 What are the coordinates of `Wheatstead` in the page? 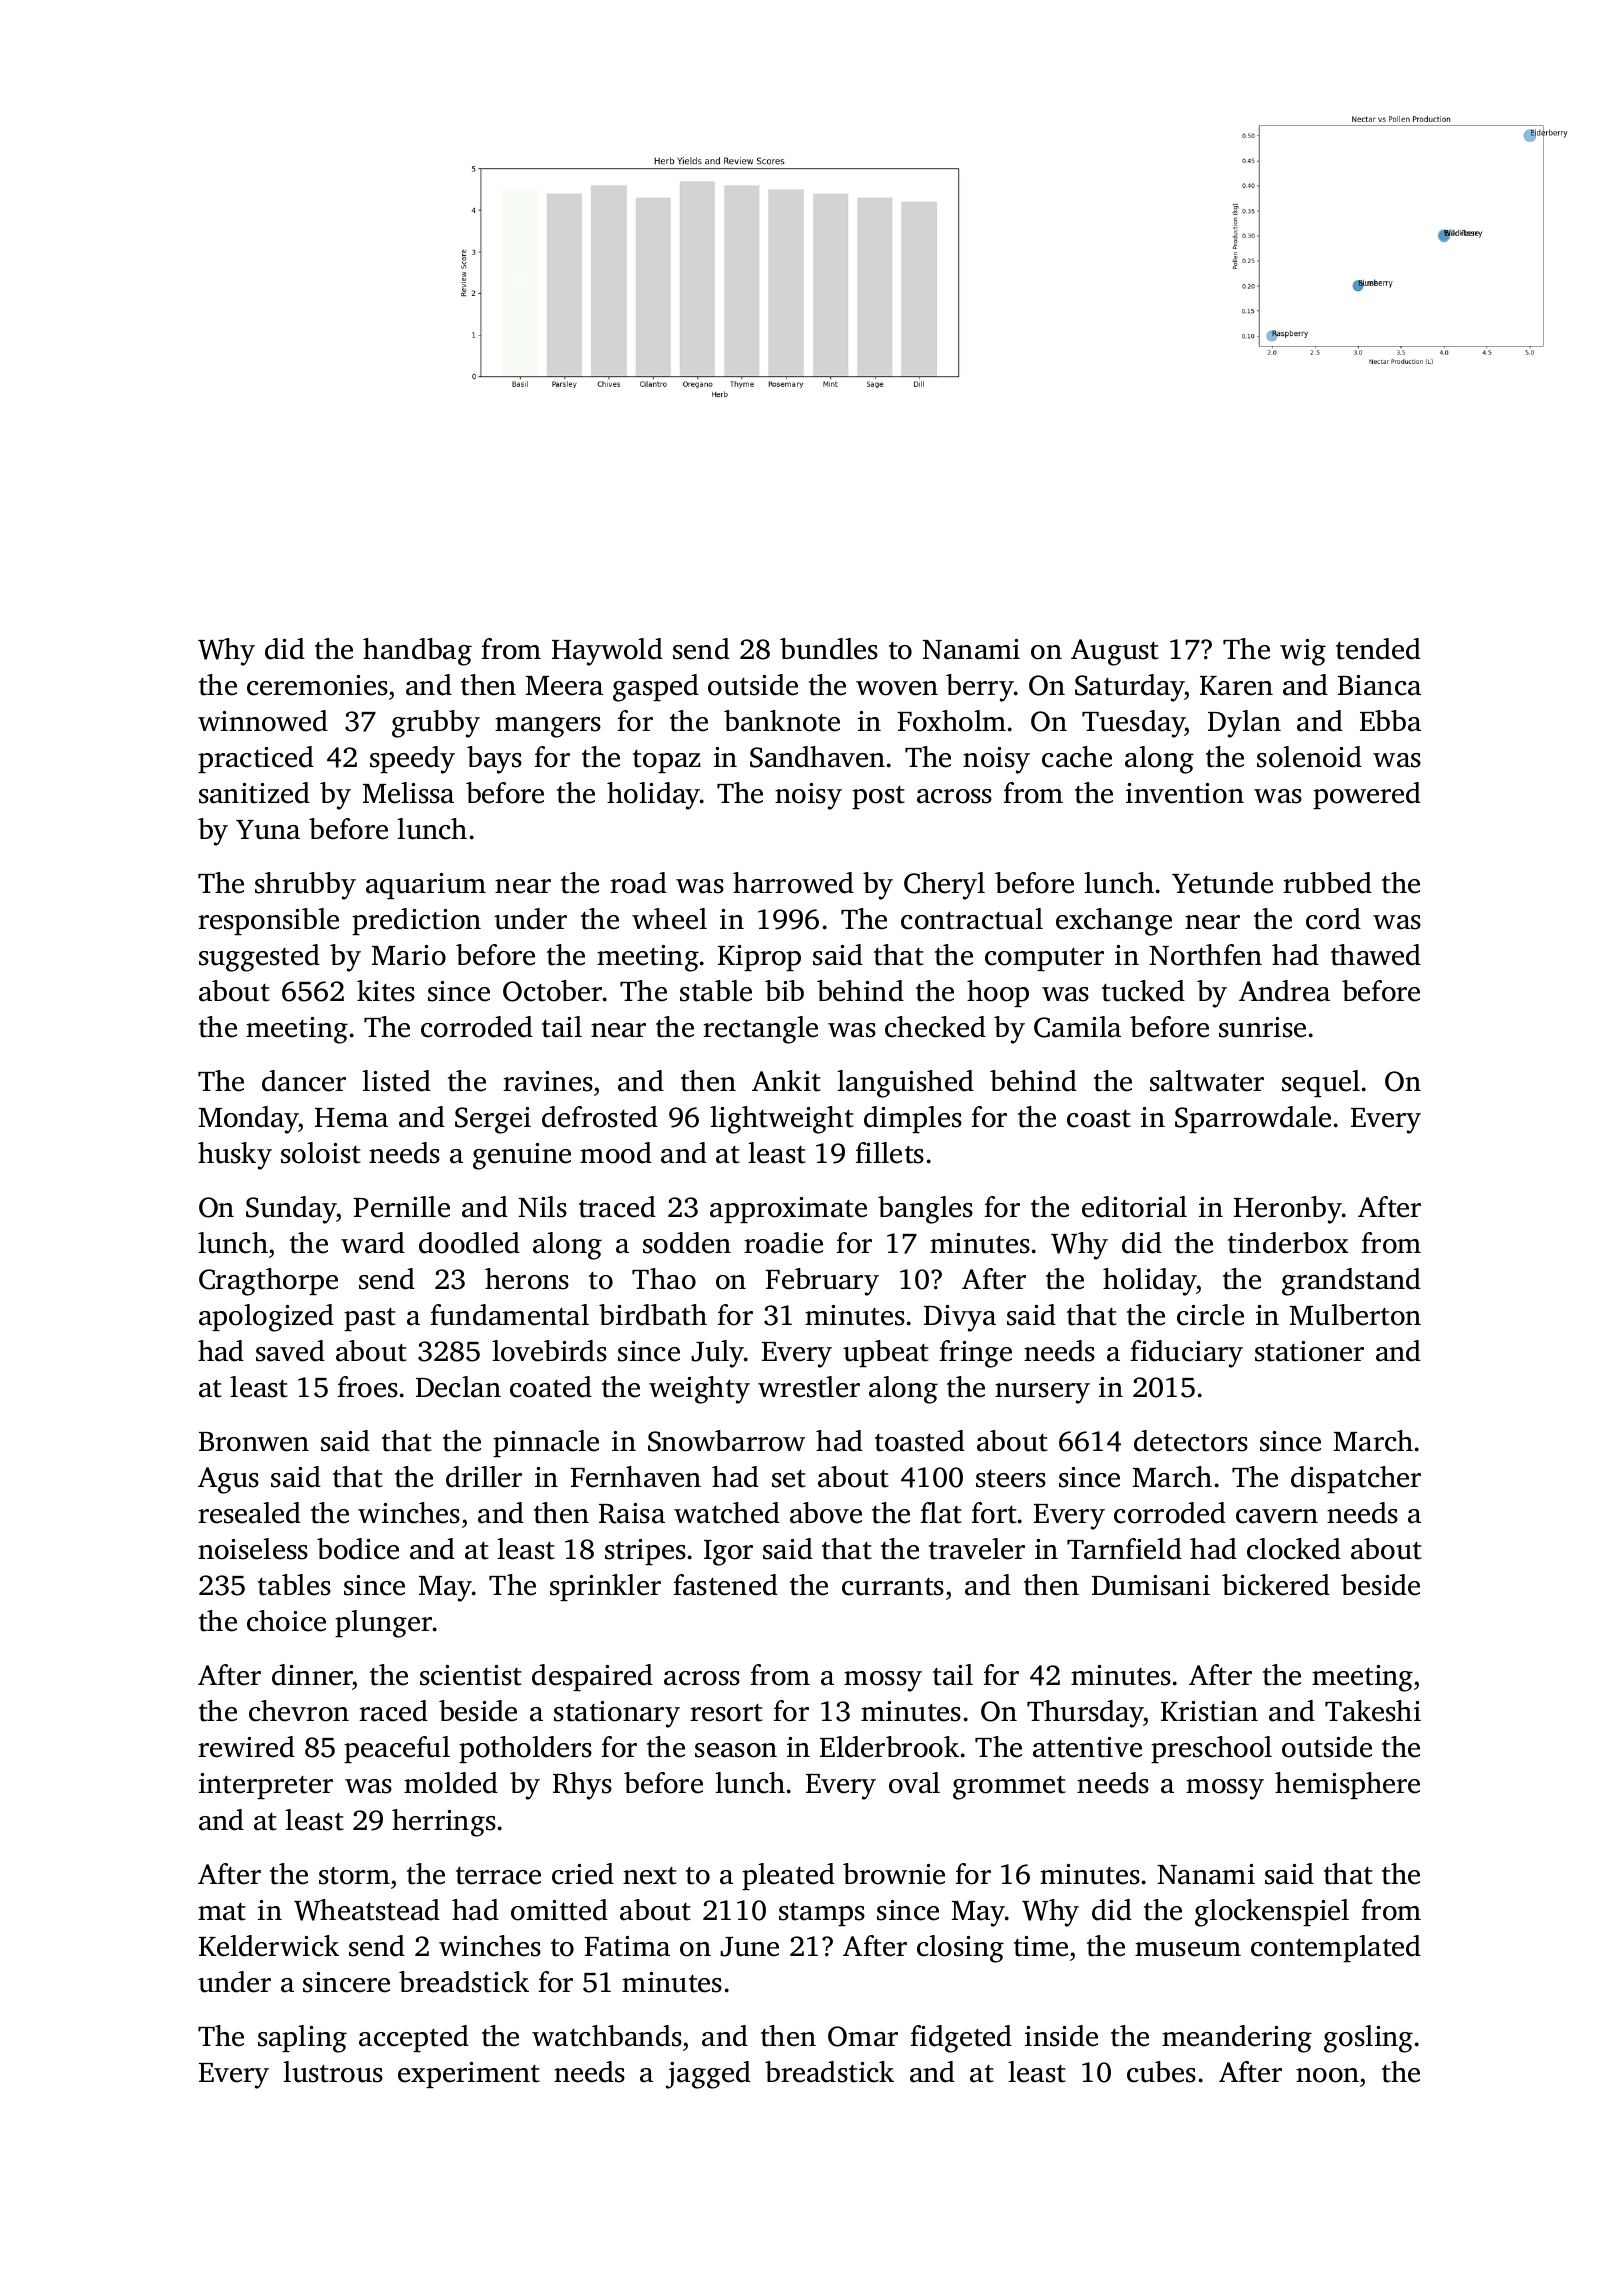 It's located at (367, 1910).
